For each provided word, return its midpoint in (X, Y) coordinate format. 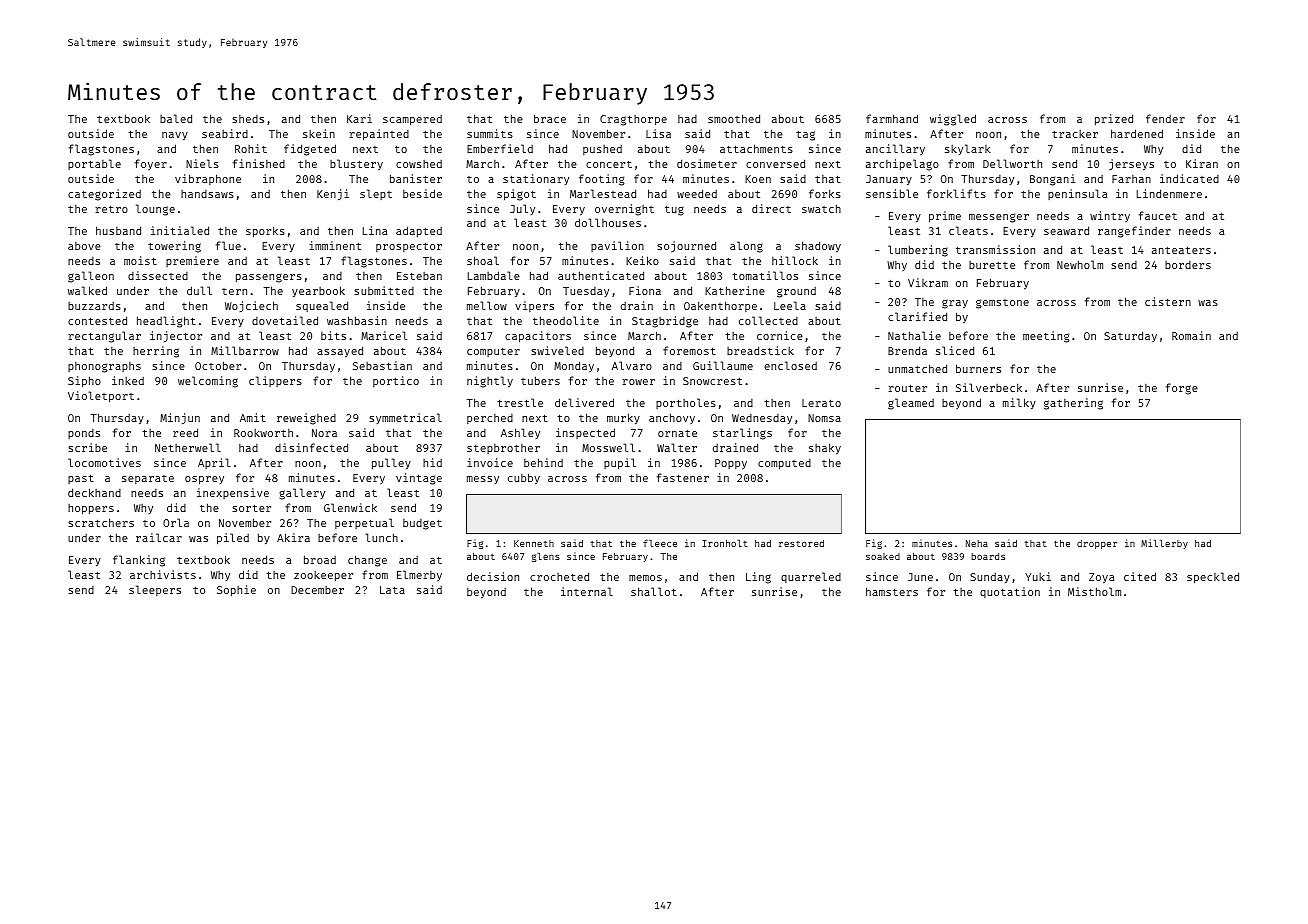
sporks (265, 232)
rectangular (105, 337)
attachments (756, 148)
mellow (487, 305)
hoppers (91, 509)
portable (94, 164)
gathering (1073, 404)
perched (490, 419)
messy (483, 480)
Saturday (1130, 336)
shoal (483, 260)
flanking (139, 561)
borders (1188, 265)
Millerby (1164, 544)
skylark (967, 149)
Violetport (101, 397)
